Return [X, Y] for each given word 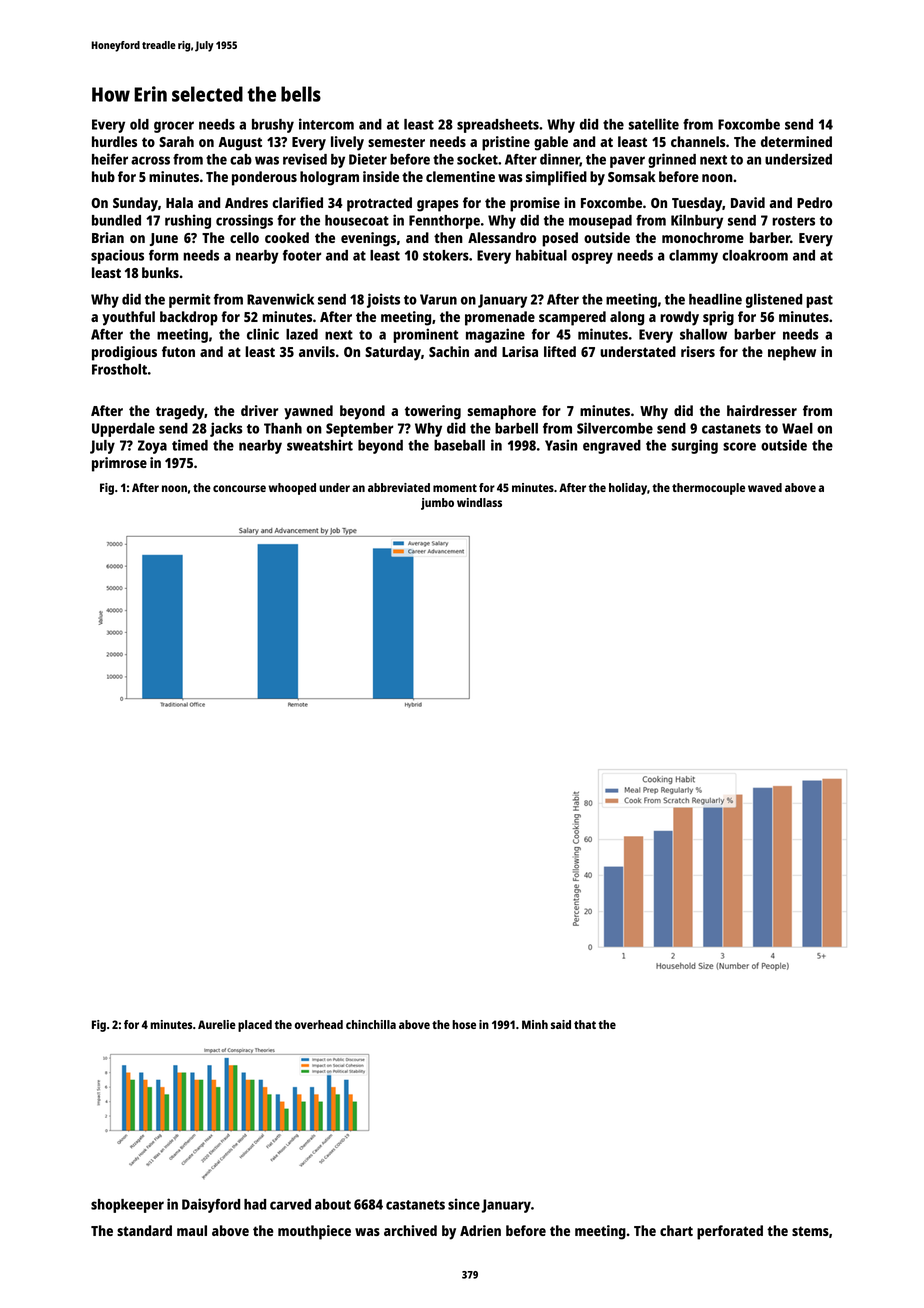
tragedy [180, 412]
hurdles [114, 141]
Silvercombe [615, 428]
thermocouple [708, 489]
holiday [628, 489]
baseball [459, 445]
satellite [654, 124]
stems [810, 1231]
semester [396, 142]
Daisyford [211, 1205]
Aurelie [217, 1024]
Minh [535, 1024]
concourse [239, 488]
